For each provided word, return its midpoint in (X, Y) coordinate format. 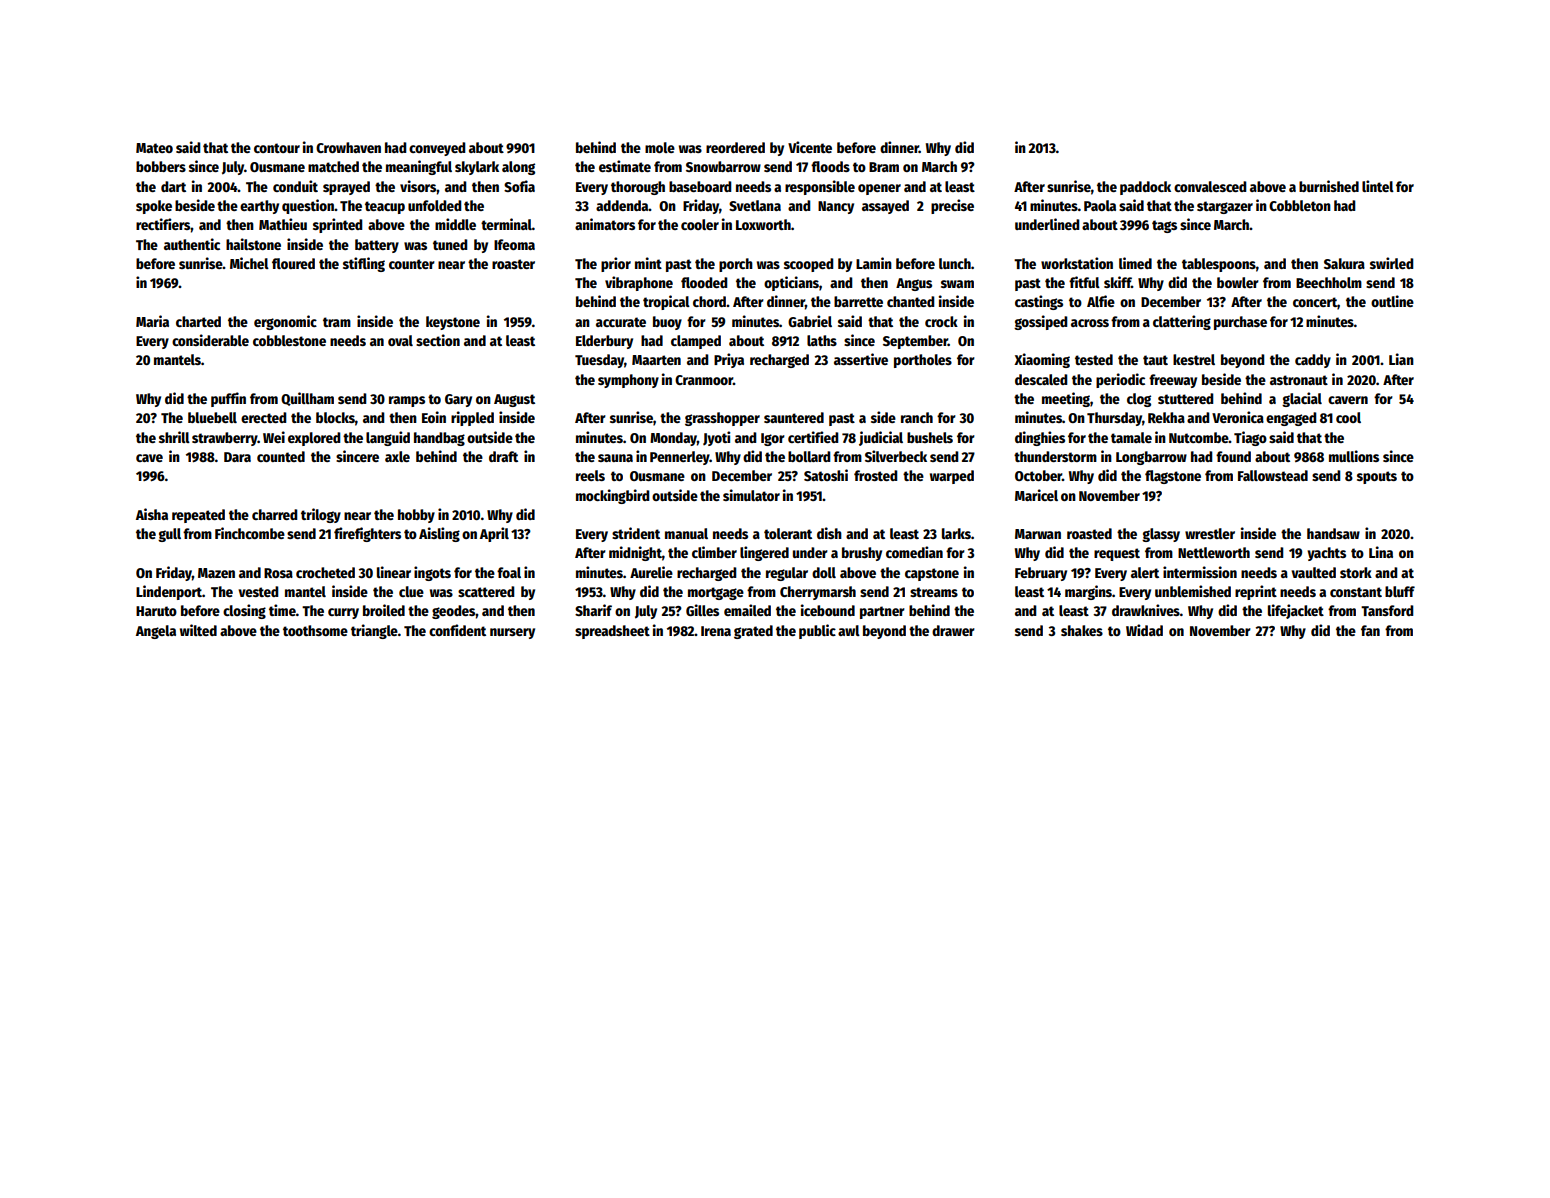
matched (333, 166)
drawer (953, 630)
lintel (1378, 186)
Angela (156, 632)
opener (879, 189)
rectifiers (163, 224)
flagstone (1173, 477)
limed (1135, 263)
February (1041, 574)
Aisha (152, 514)
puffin (228, 399)
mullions (1354, 456)
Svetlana (755, 205)
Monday (673, 439)
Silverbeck (896, 456)
